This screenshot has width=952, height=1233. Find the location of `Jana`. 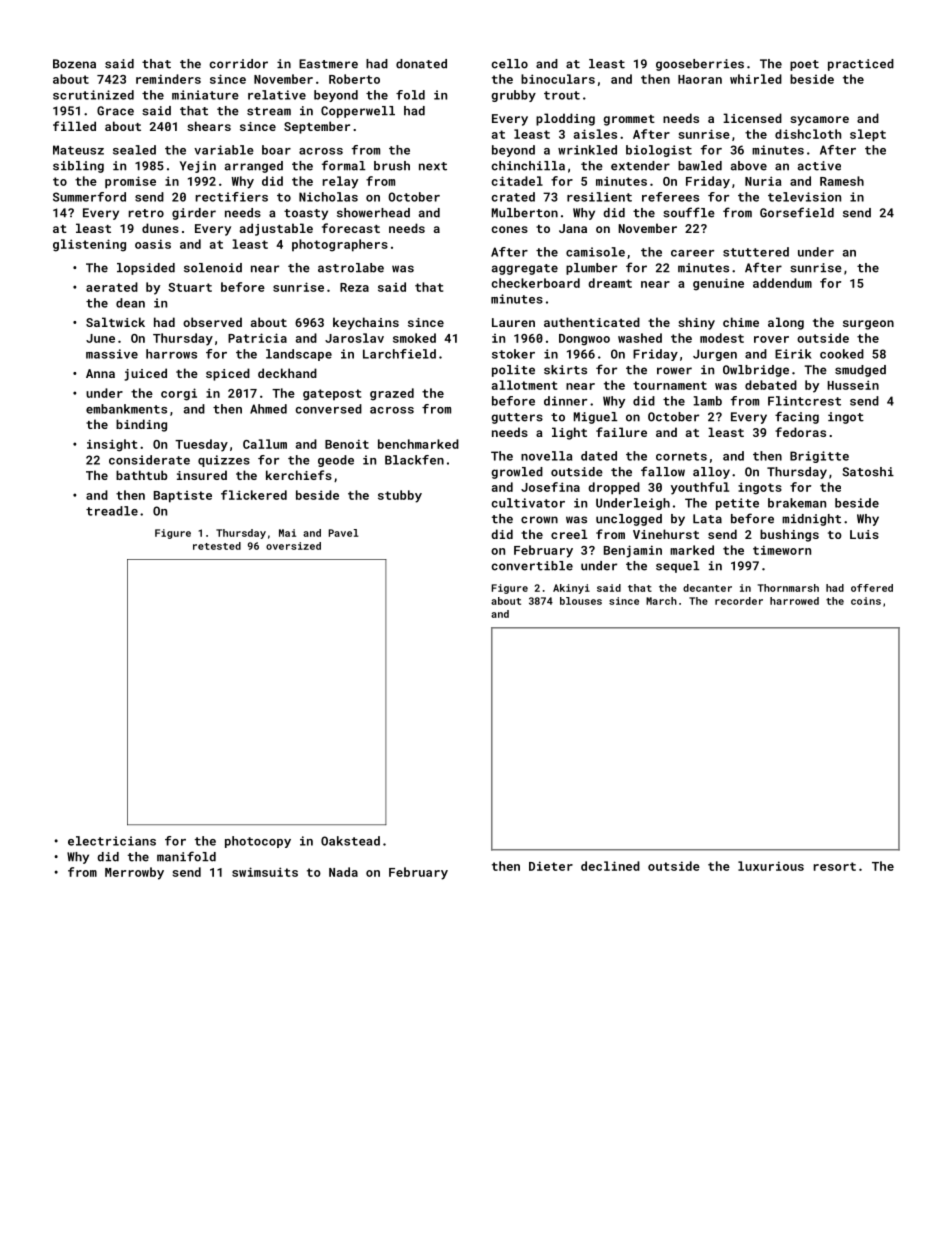

Jana is located at coordinates (573, 228).
